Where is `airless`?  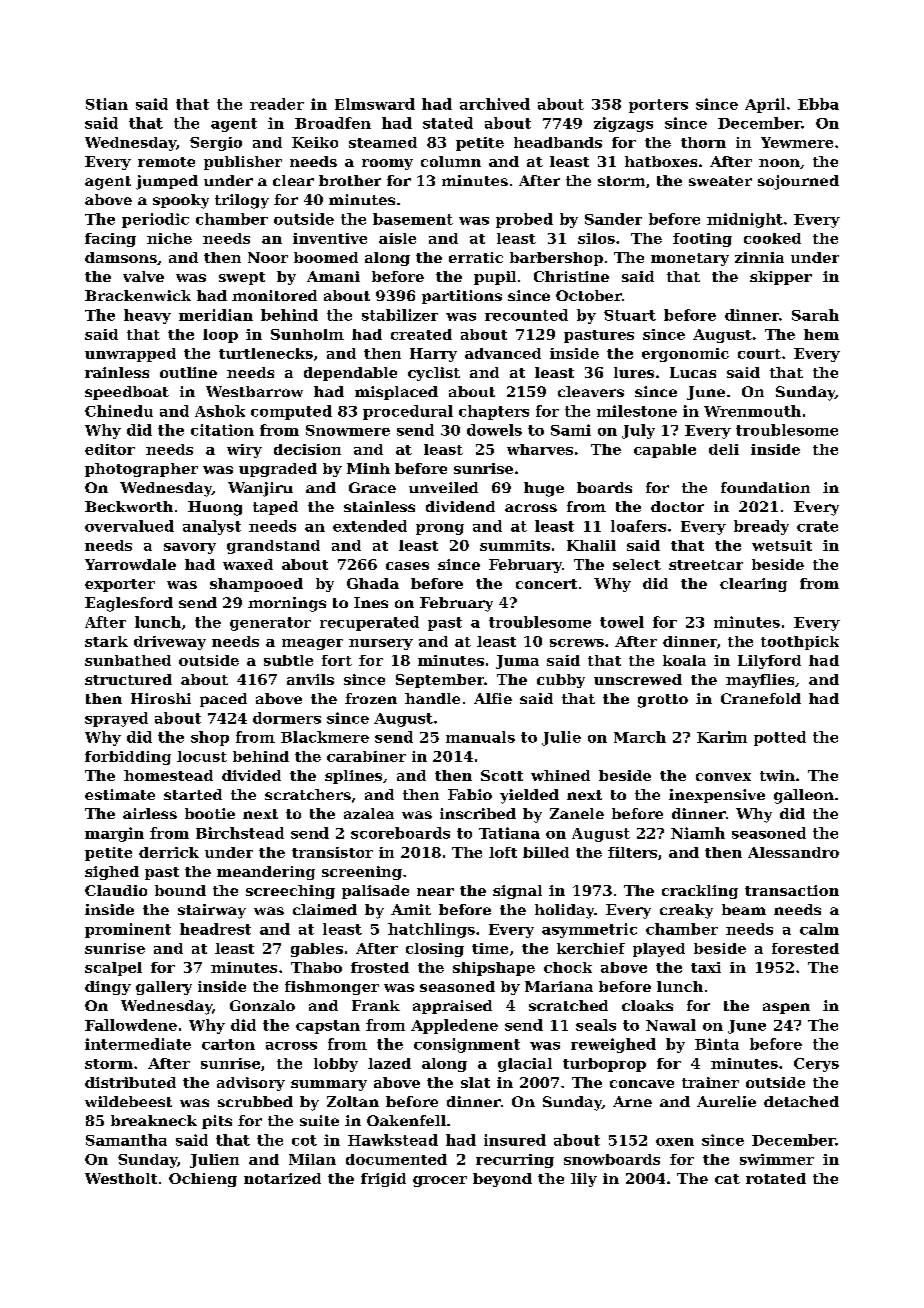 airless is located at coordinates (150, 813).
